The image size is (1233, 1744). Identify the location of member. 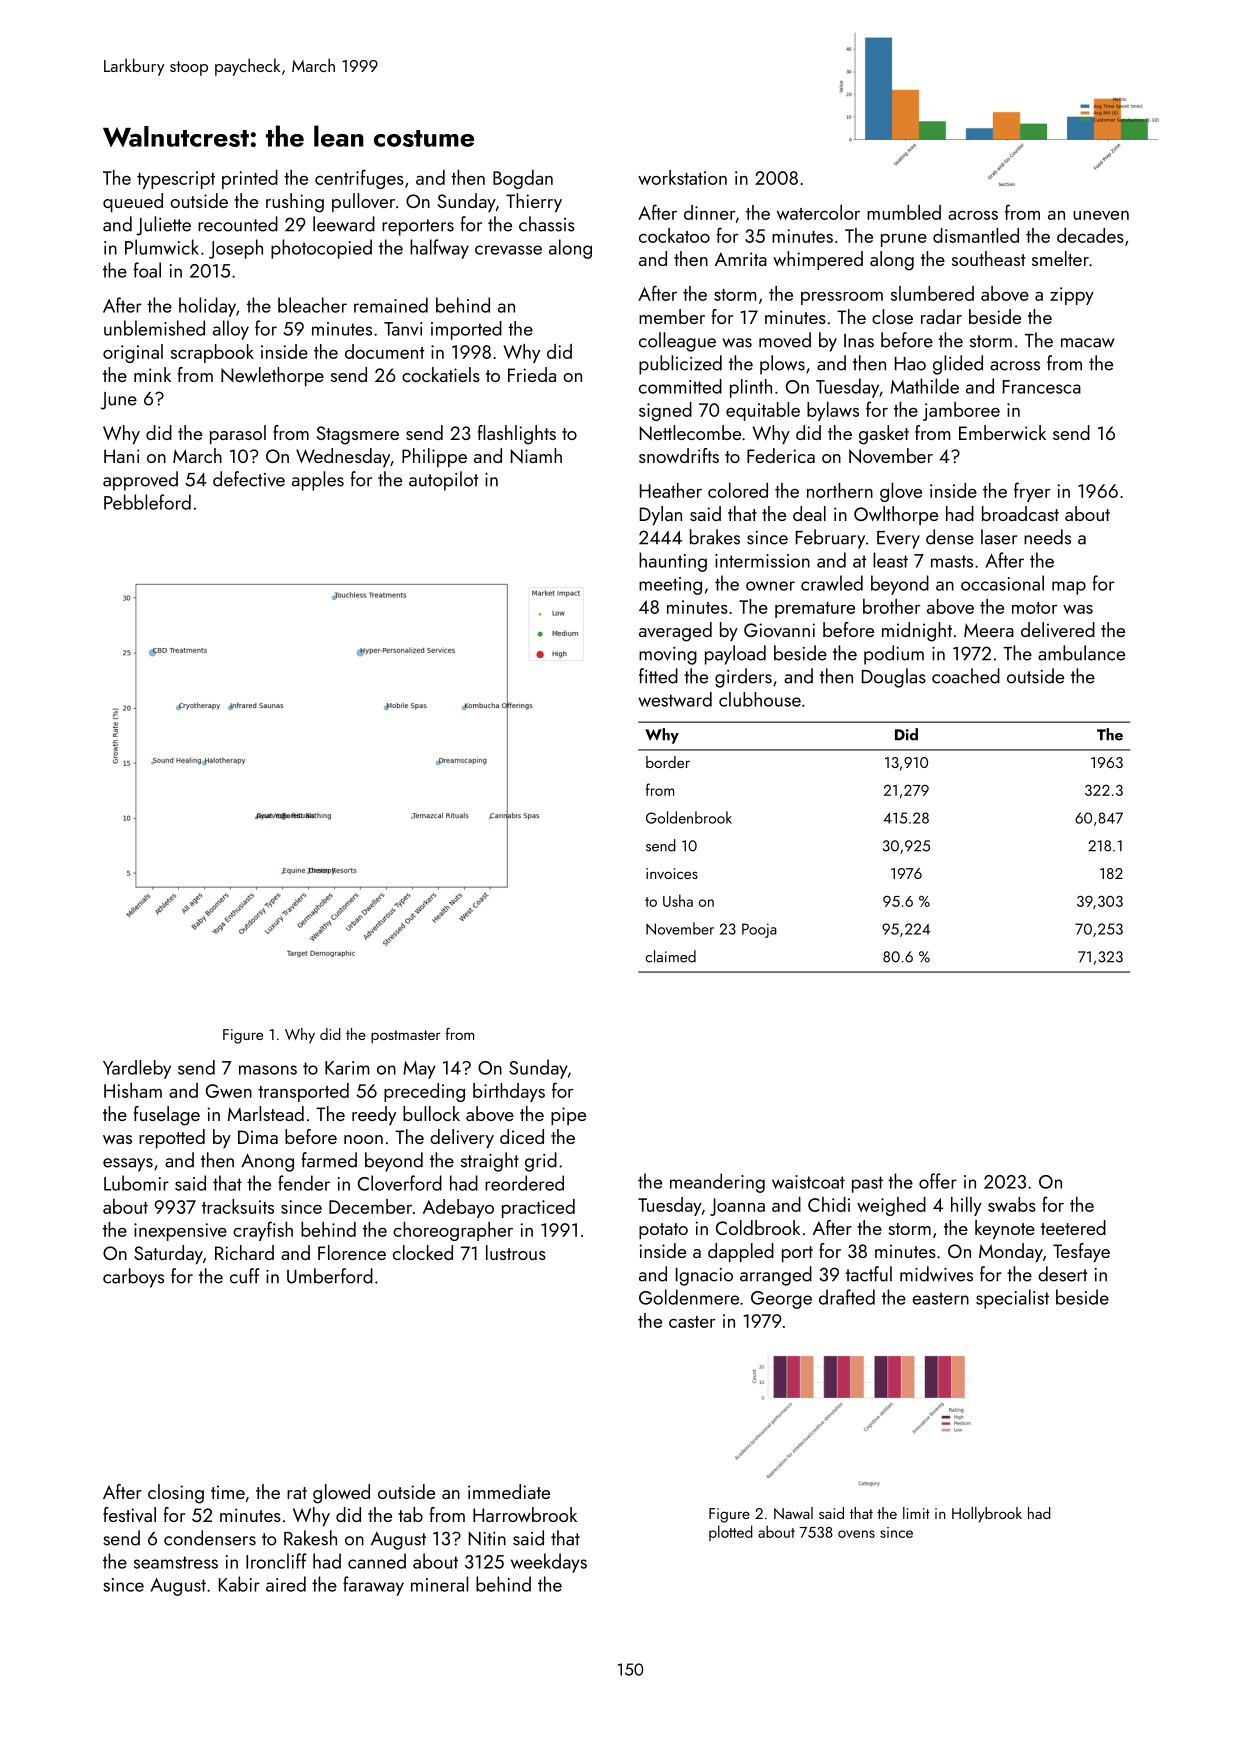
(672, 316).
